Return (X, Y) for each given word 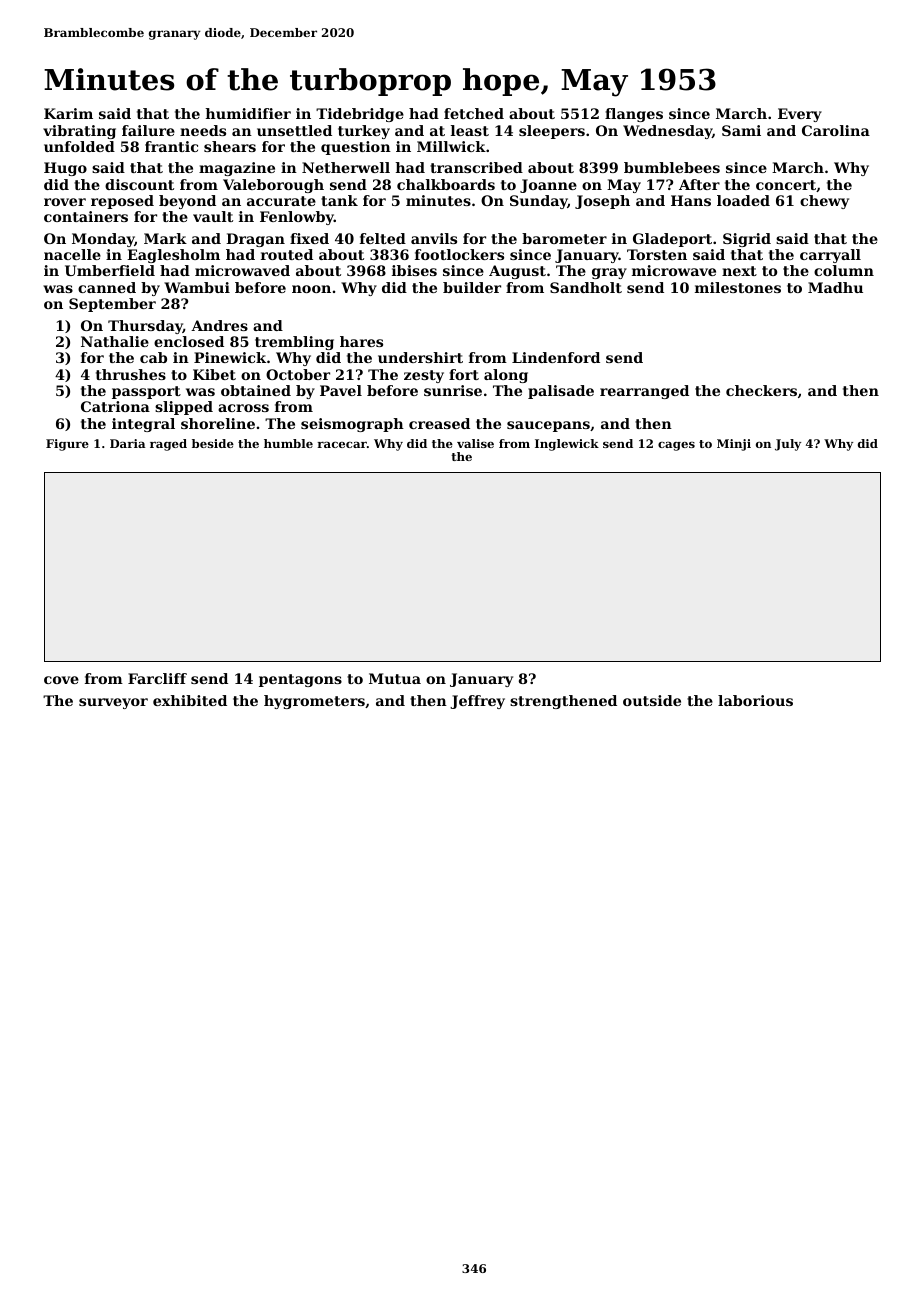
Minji (734, 445)
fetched (474, 113)
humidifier (248, 113)
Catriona (115, 406)
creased (439, 423)
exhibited (190, 700)
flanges (634, 115)
